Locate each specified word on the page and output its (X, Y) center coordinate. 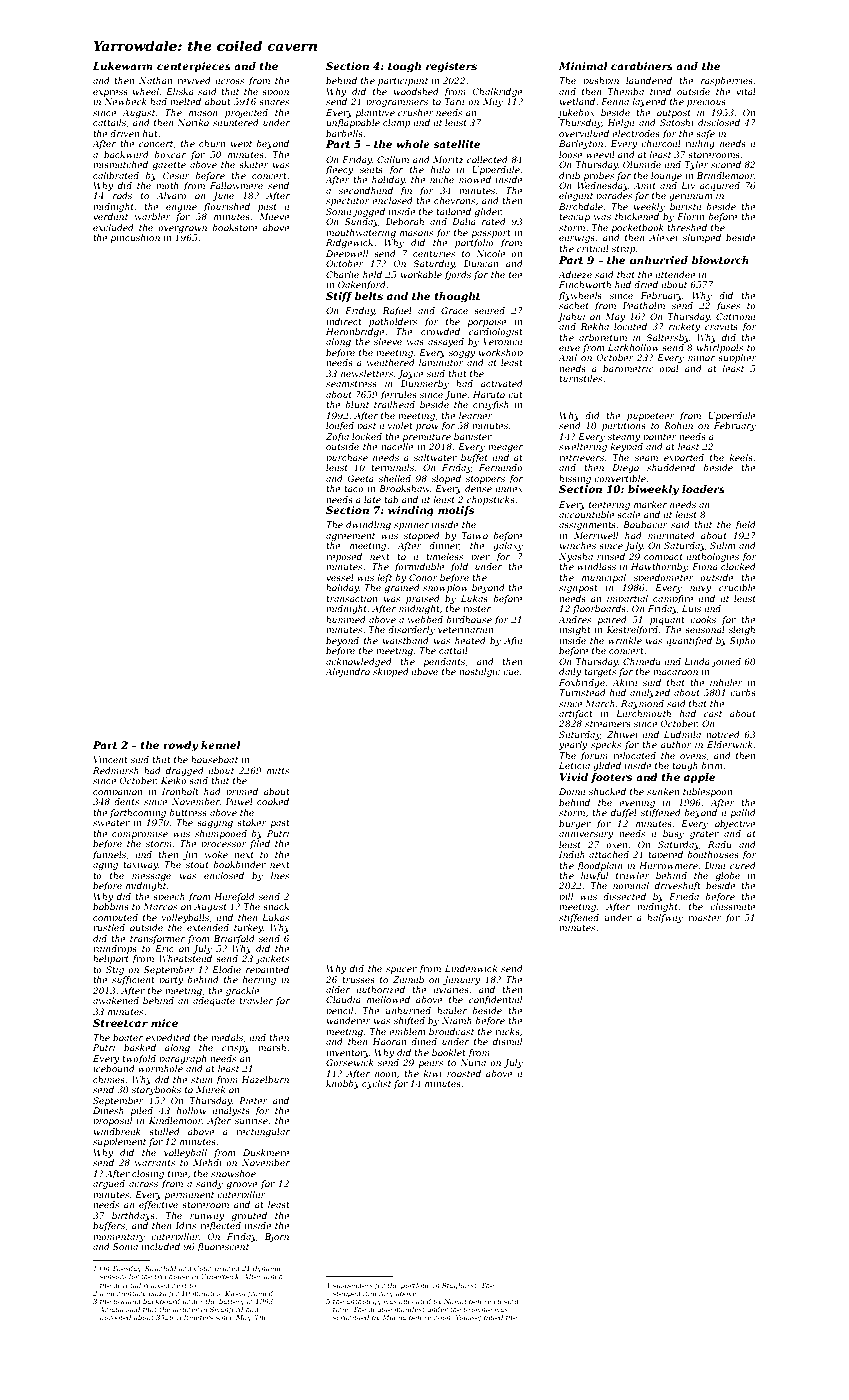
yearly (572, 745)
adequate (214, 1001)
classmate (733, 906)
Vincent (110, 759)
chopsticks (491, 500)
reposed (344, 557)
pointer (660, 437)
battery (231, 1302)
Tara (454, 101)
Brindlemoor (725, 175)
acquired (720, 186)
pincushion (135, 238)
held (372, 274)
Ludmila (682, 734)
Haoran (389, 1041)
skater (254, 164)
